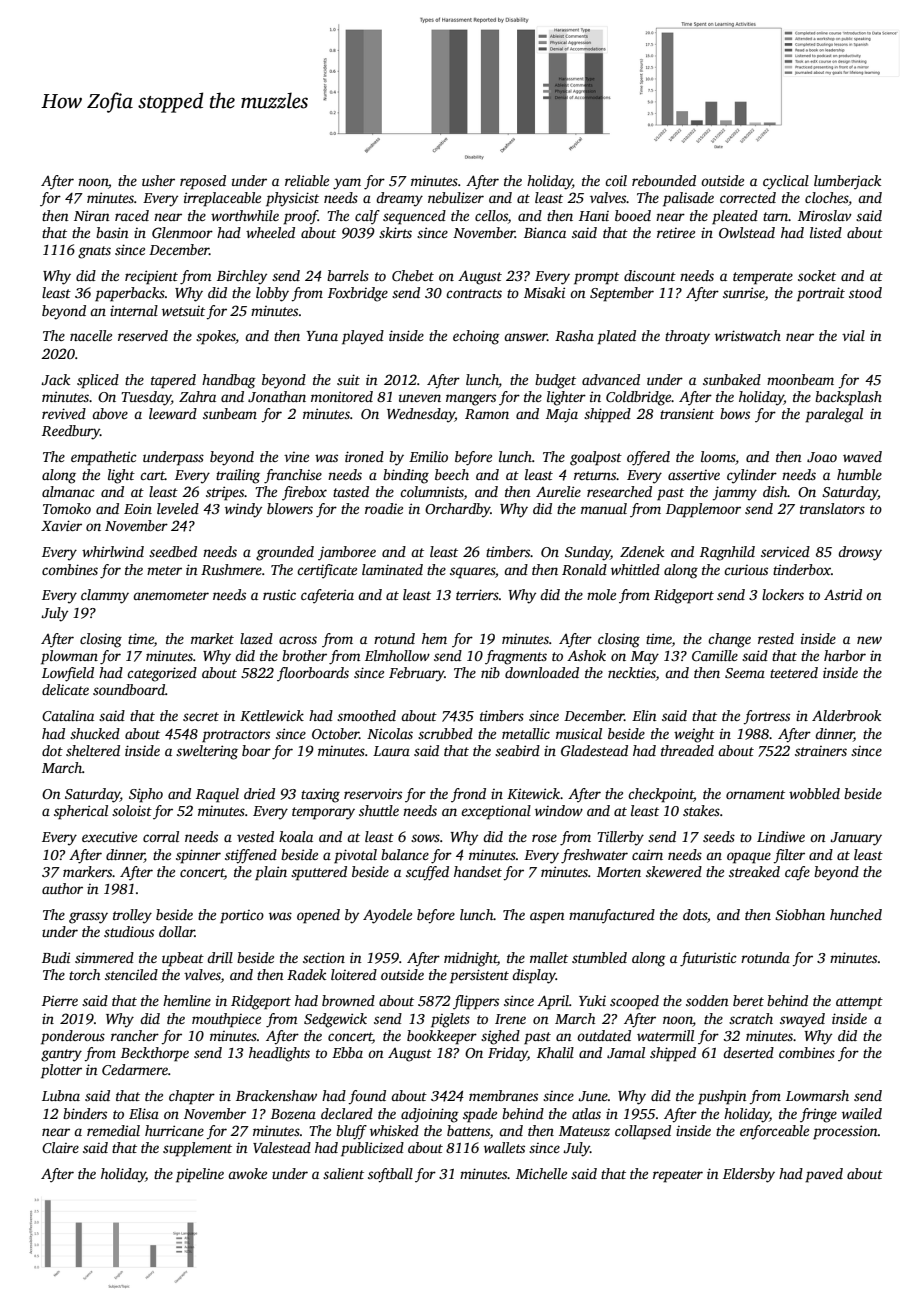 Image resolution: width=924 pixels, height=1308 pixels. What do you see at coordinates (594, 216) in the screenshot?
I see `Hani` at bounding box center [594, 216].
